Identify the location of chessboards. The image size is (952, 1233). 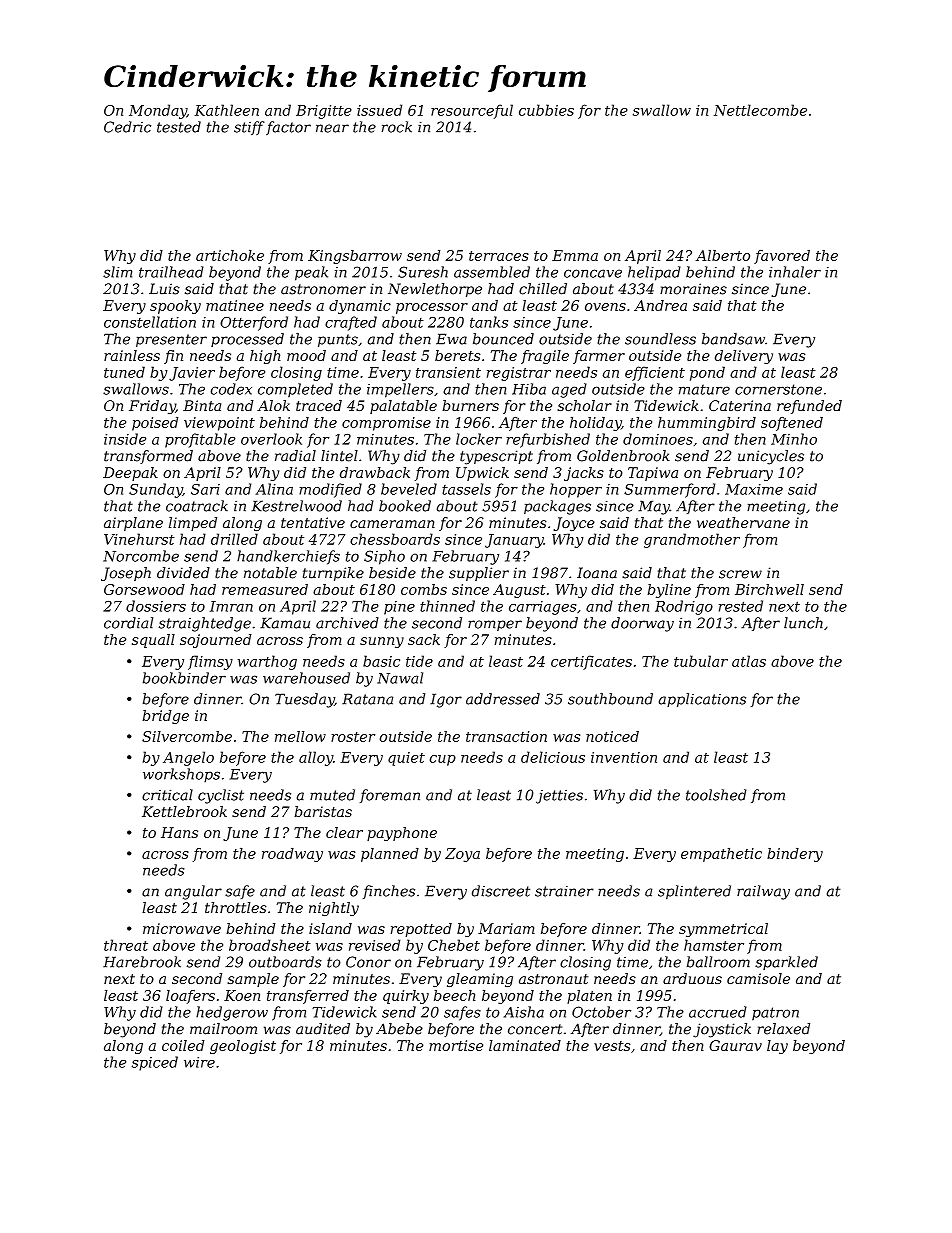
(395, 539).
